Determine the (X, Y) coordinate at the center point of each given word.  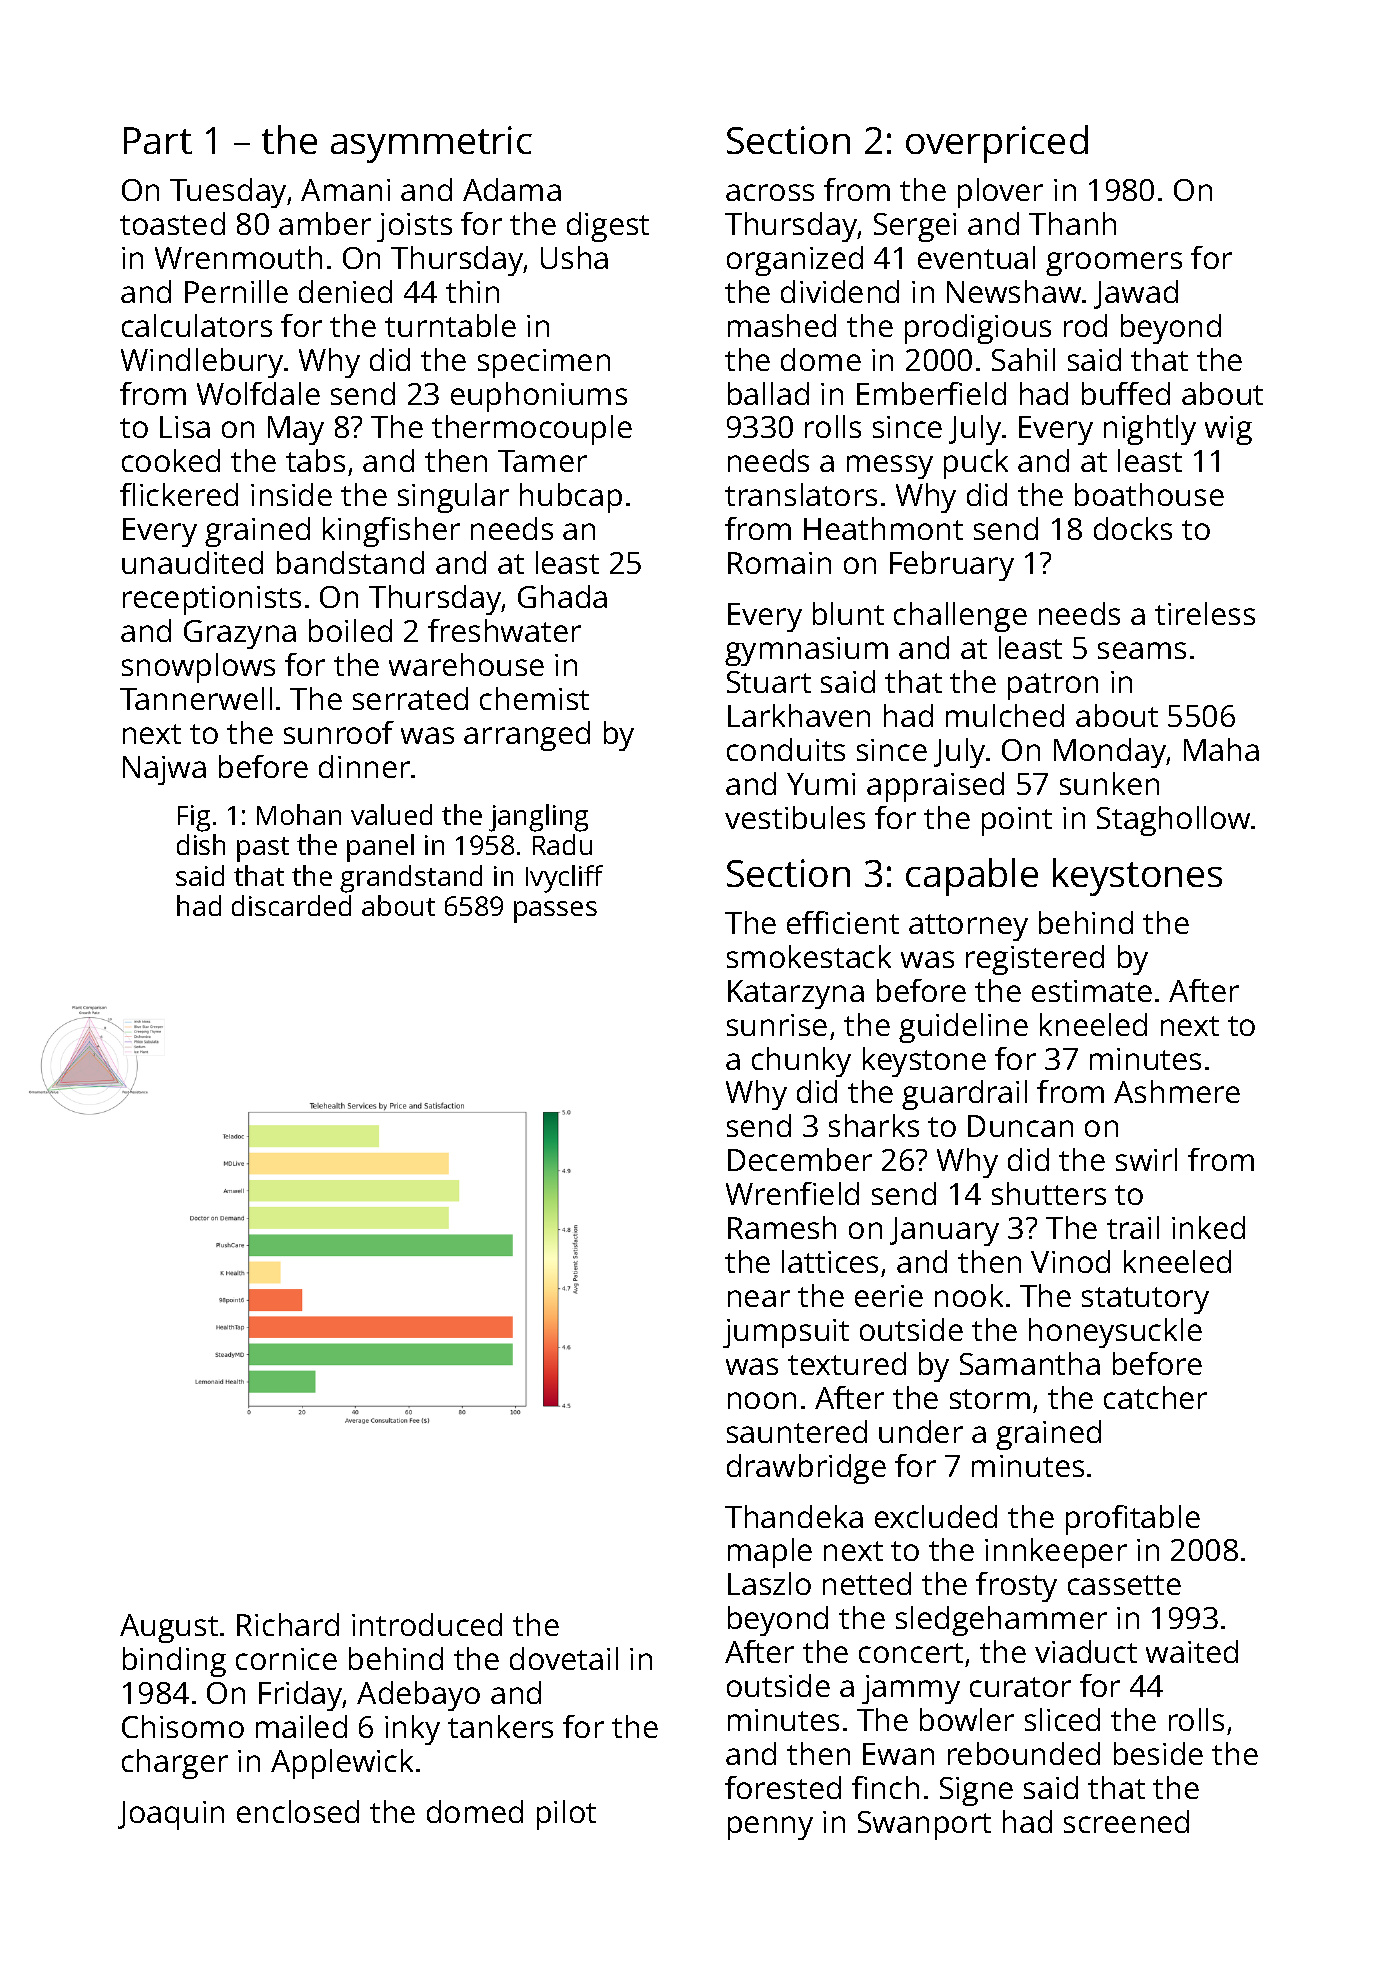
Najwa (164, 770)
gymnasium (806, 651)
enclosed (298, 1811)
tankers (500, 1726)
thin (472, 291)
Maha (1221, 749)
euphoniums (539, 397)
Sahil (1023, 359)
